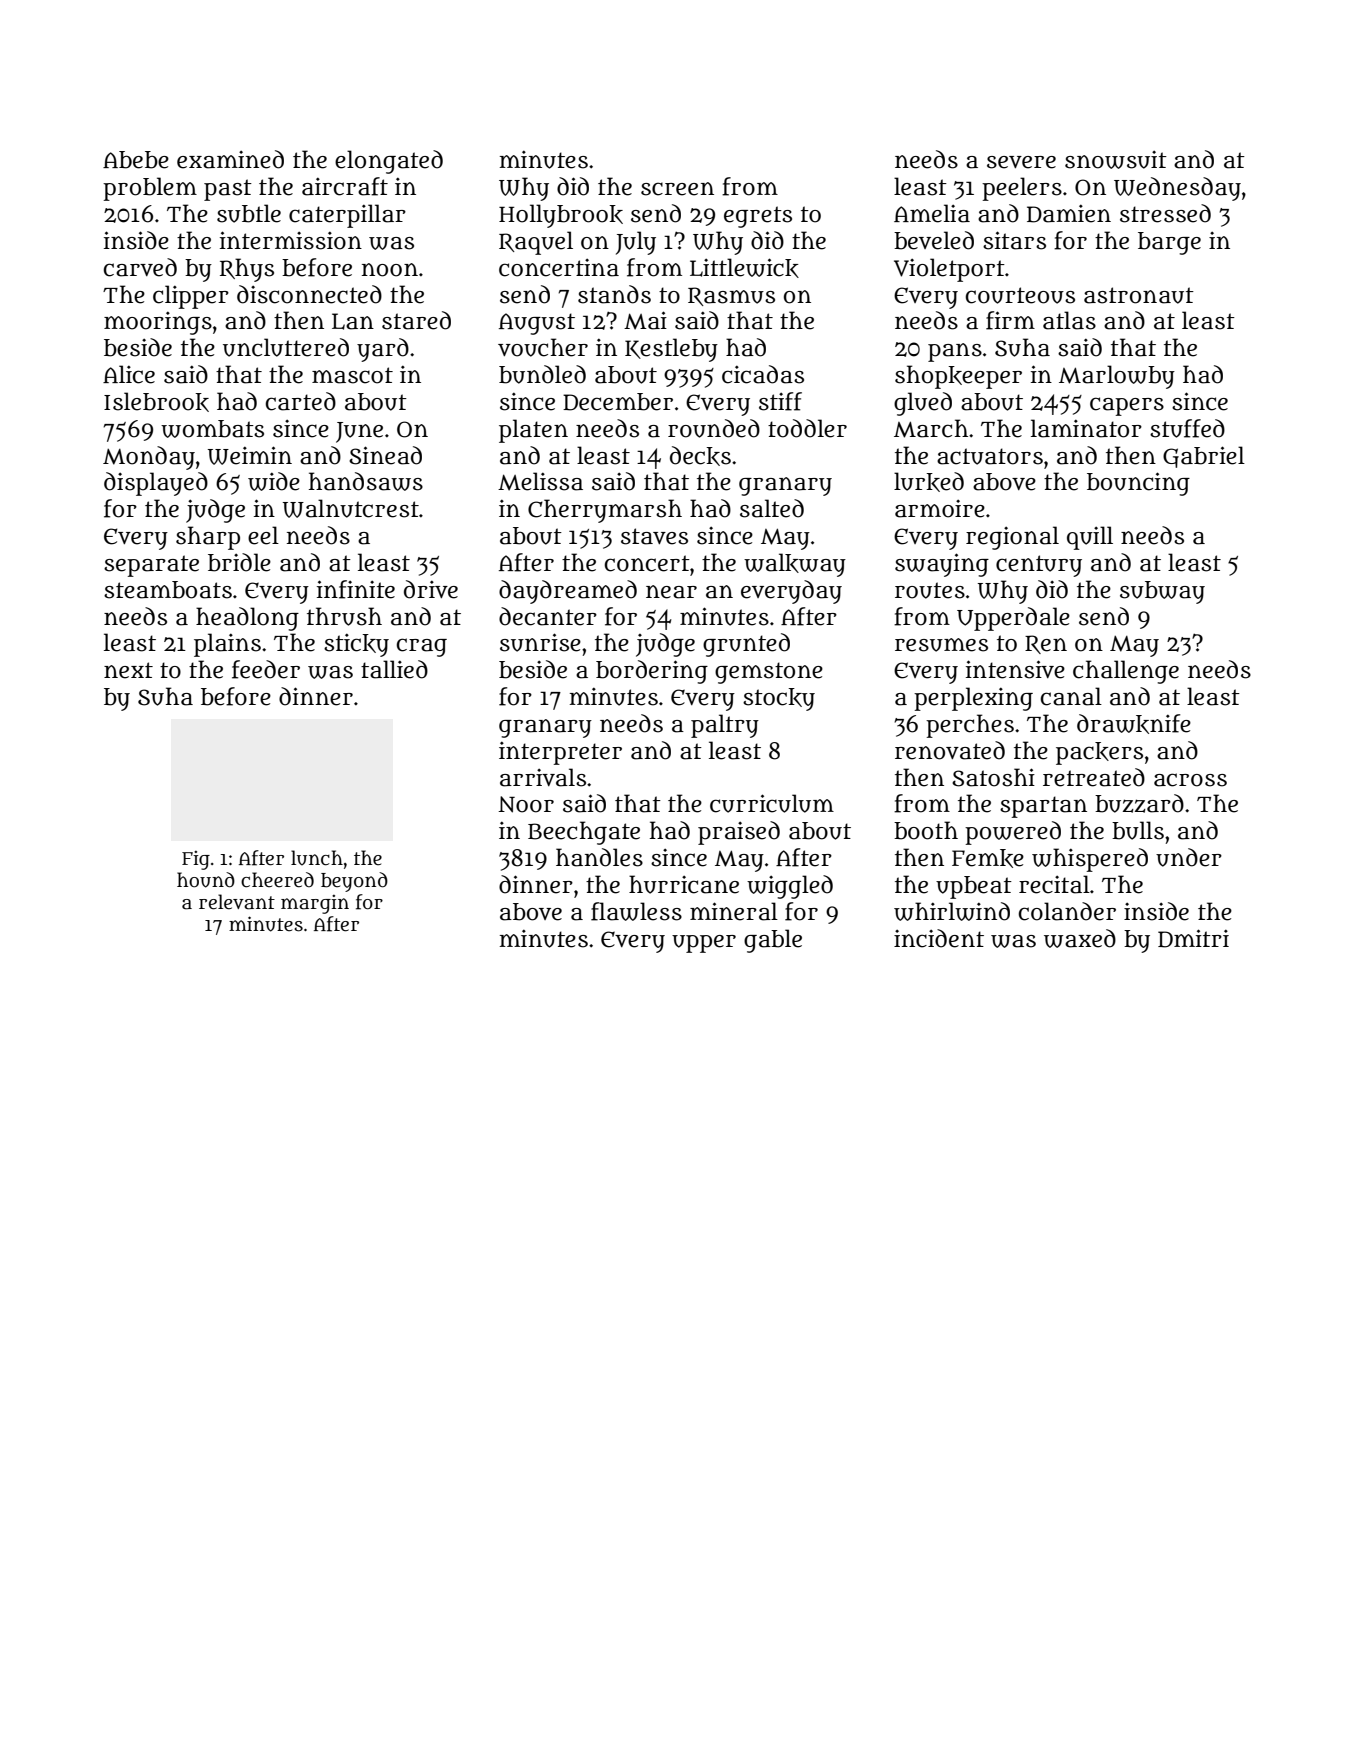 The width and height of the screenshot is (1355, 1754). I want to click on mascot, so click(352, 375).
